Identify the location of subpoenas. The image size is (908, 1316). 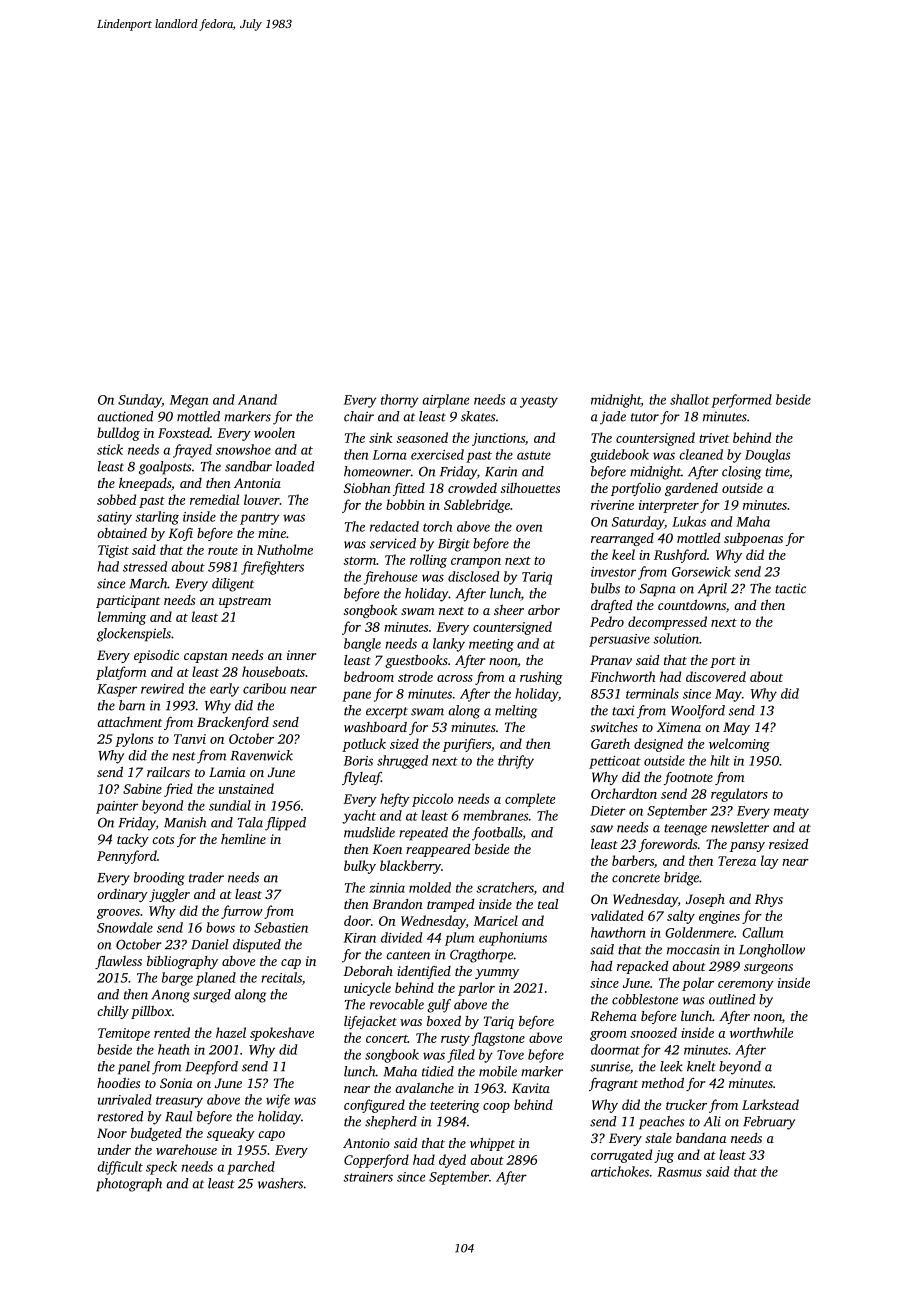
(753, 539).
